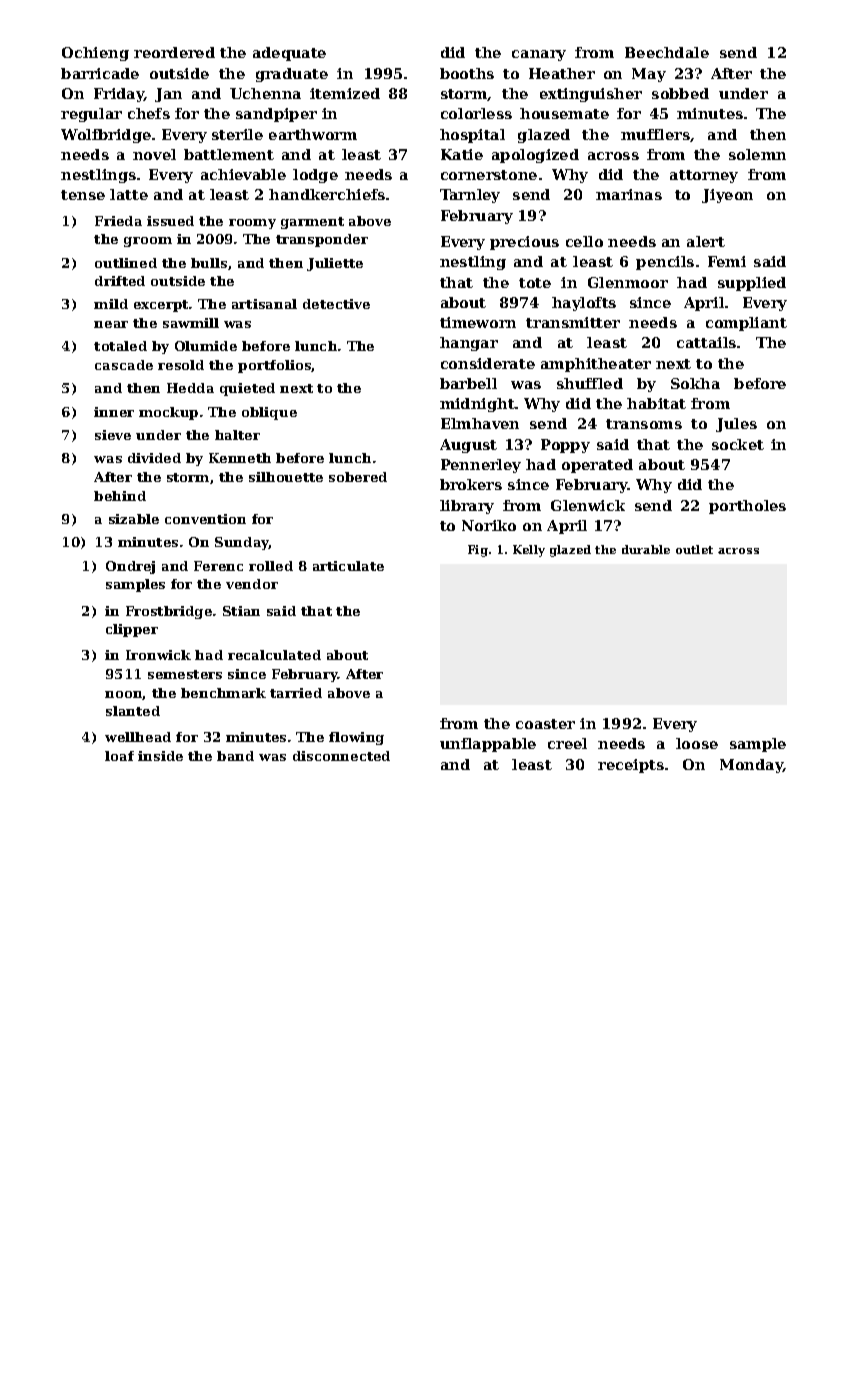 The image size is (849, 1400). Describe the element at coordinates (462, 154) in the screenshot. I see `Katie` at that location.
